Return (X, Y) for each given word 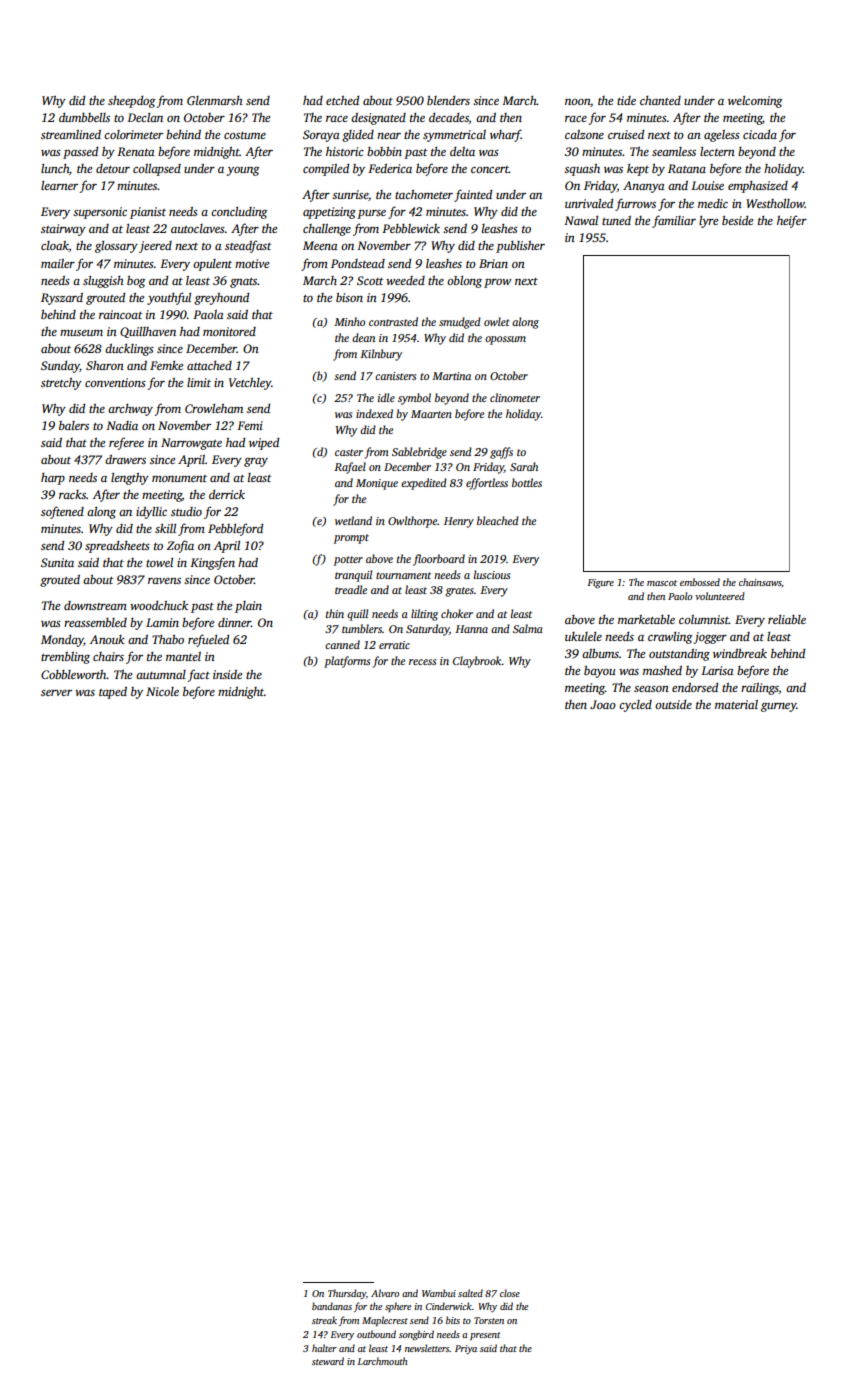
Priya (466, 1349)
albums (600, 653)
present (485, 1336)
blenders (448, 100)
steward (328, 1361)
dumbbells (84, 117)
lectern (717, 151)
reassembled (95, 622)
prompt (351, 539)
